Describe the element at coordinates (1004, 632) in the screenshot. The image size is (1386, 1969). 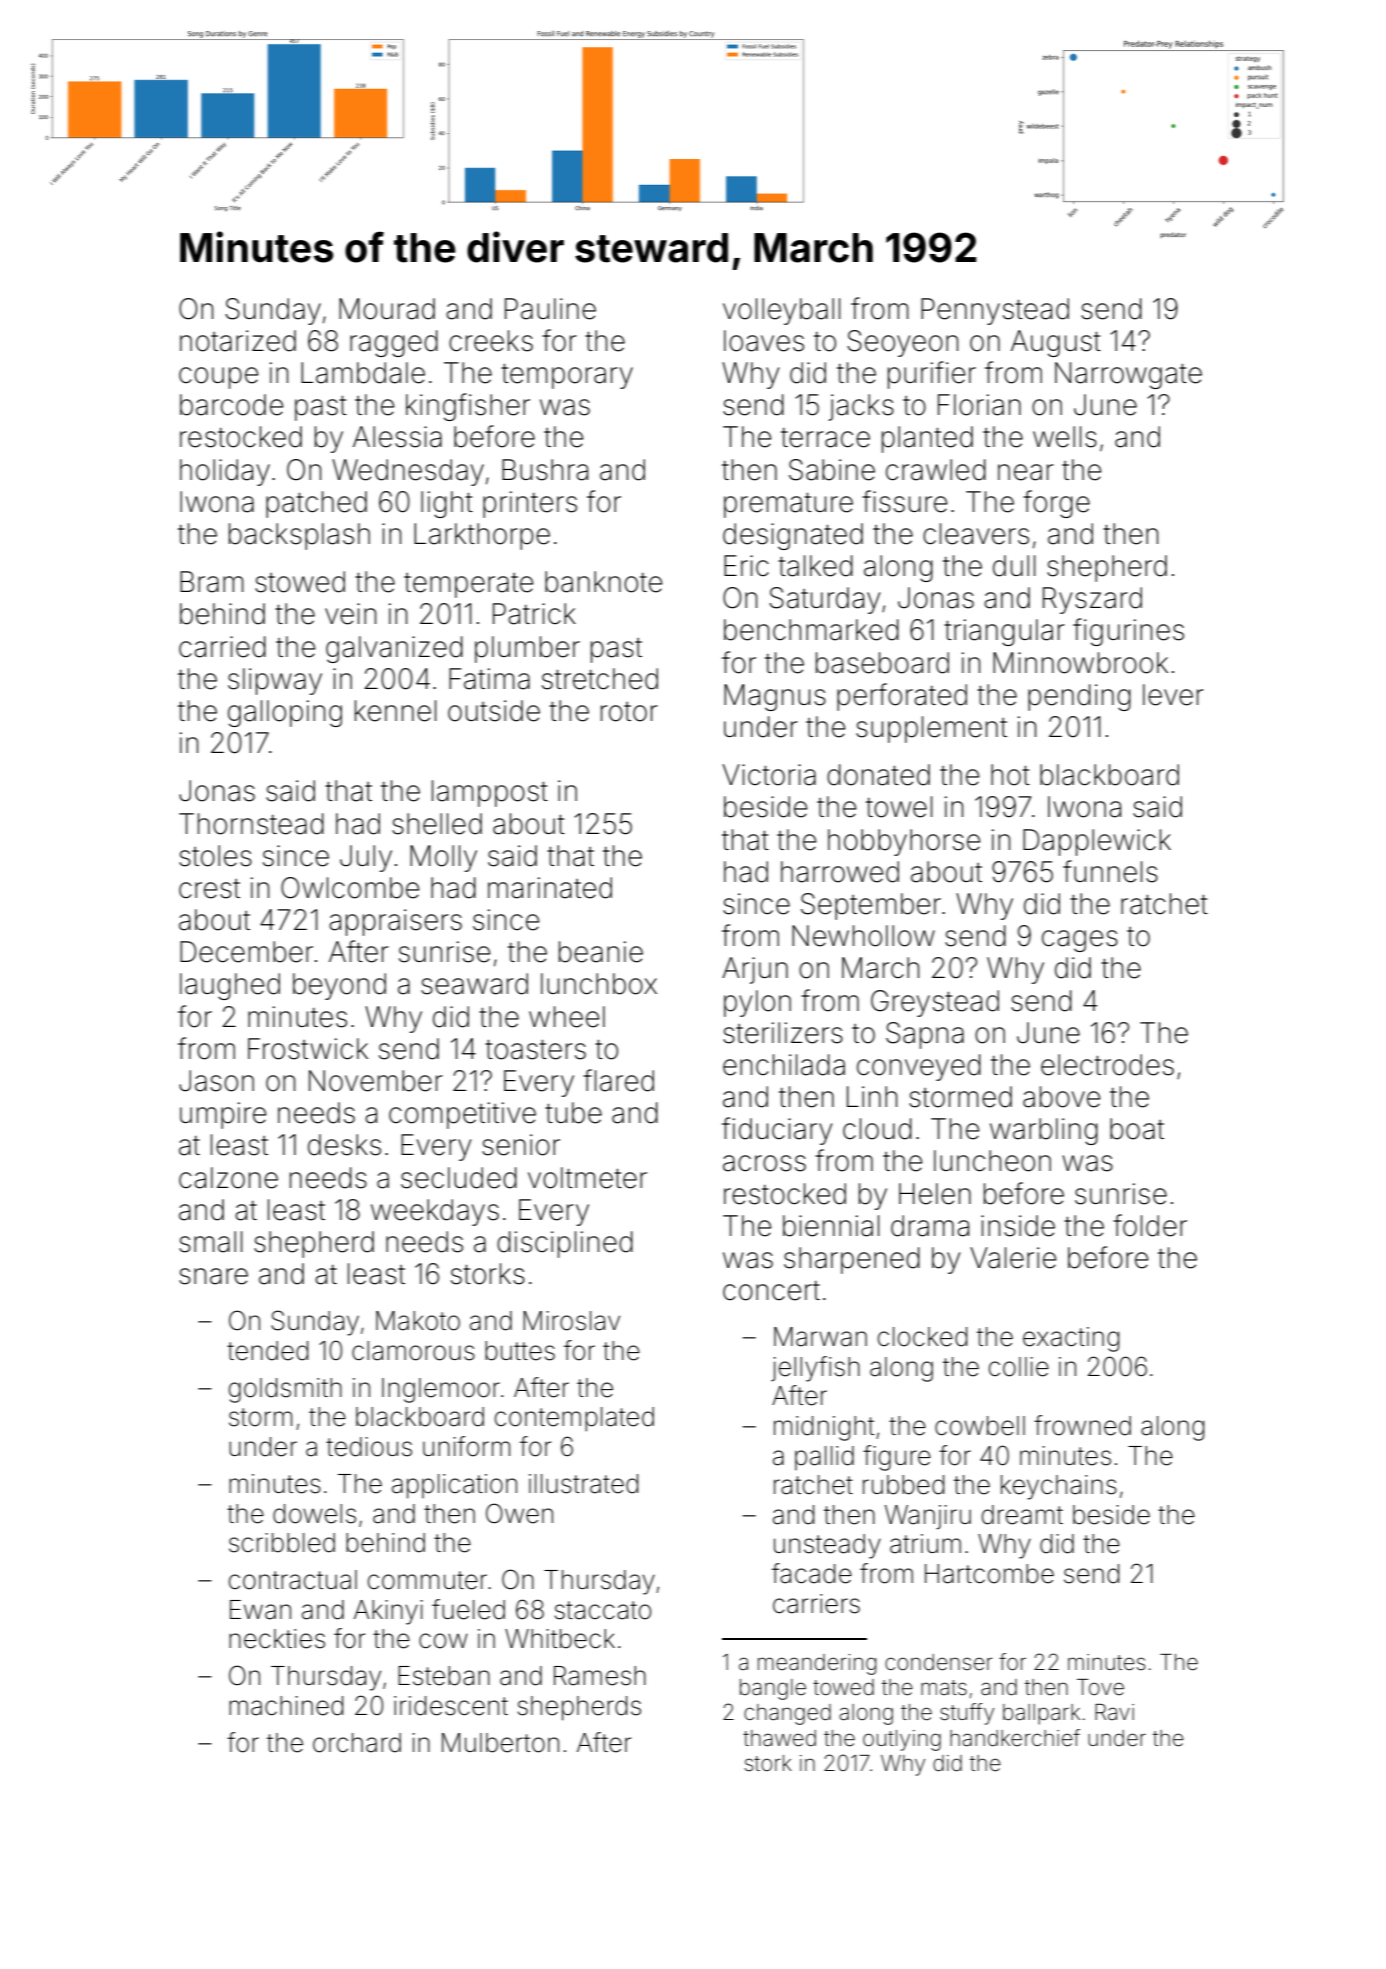
I see `triangular` at that location.
